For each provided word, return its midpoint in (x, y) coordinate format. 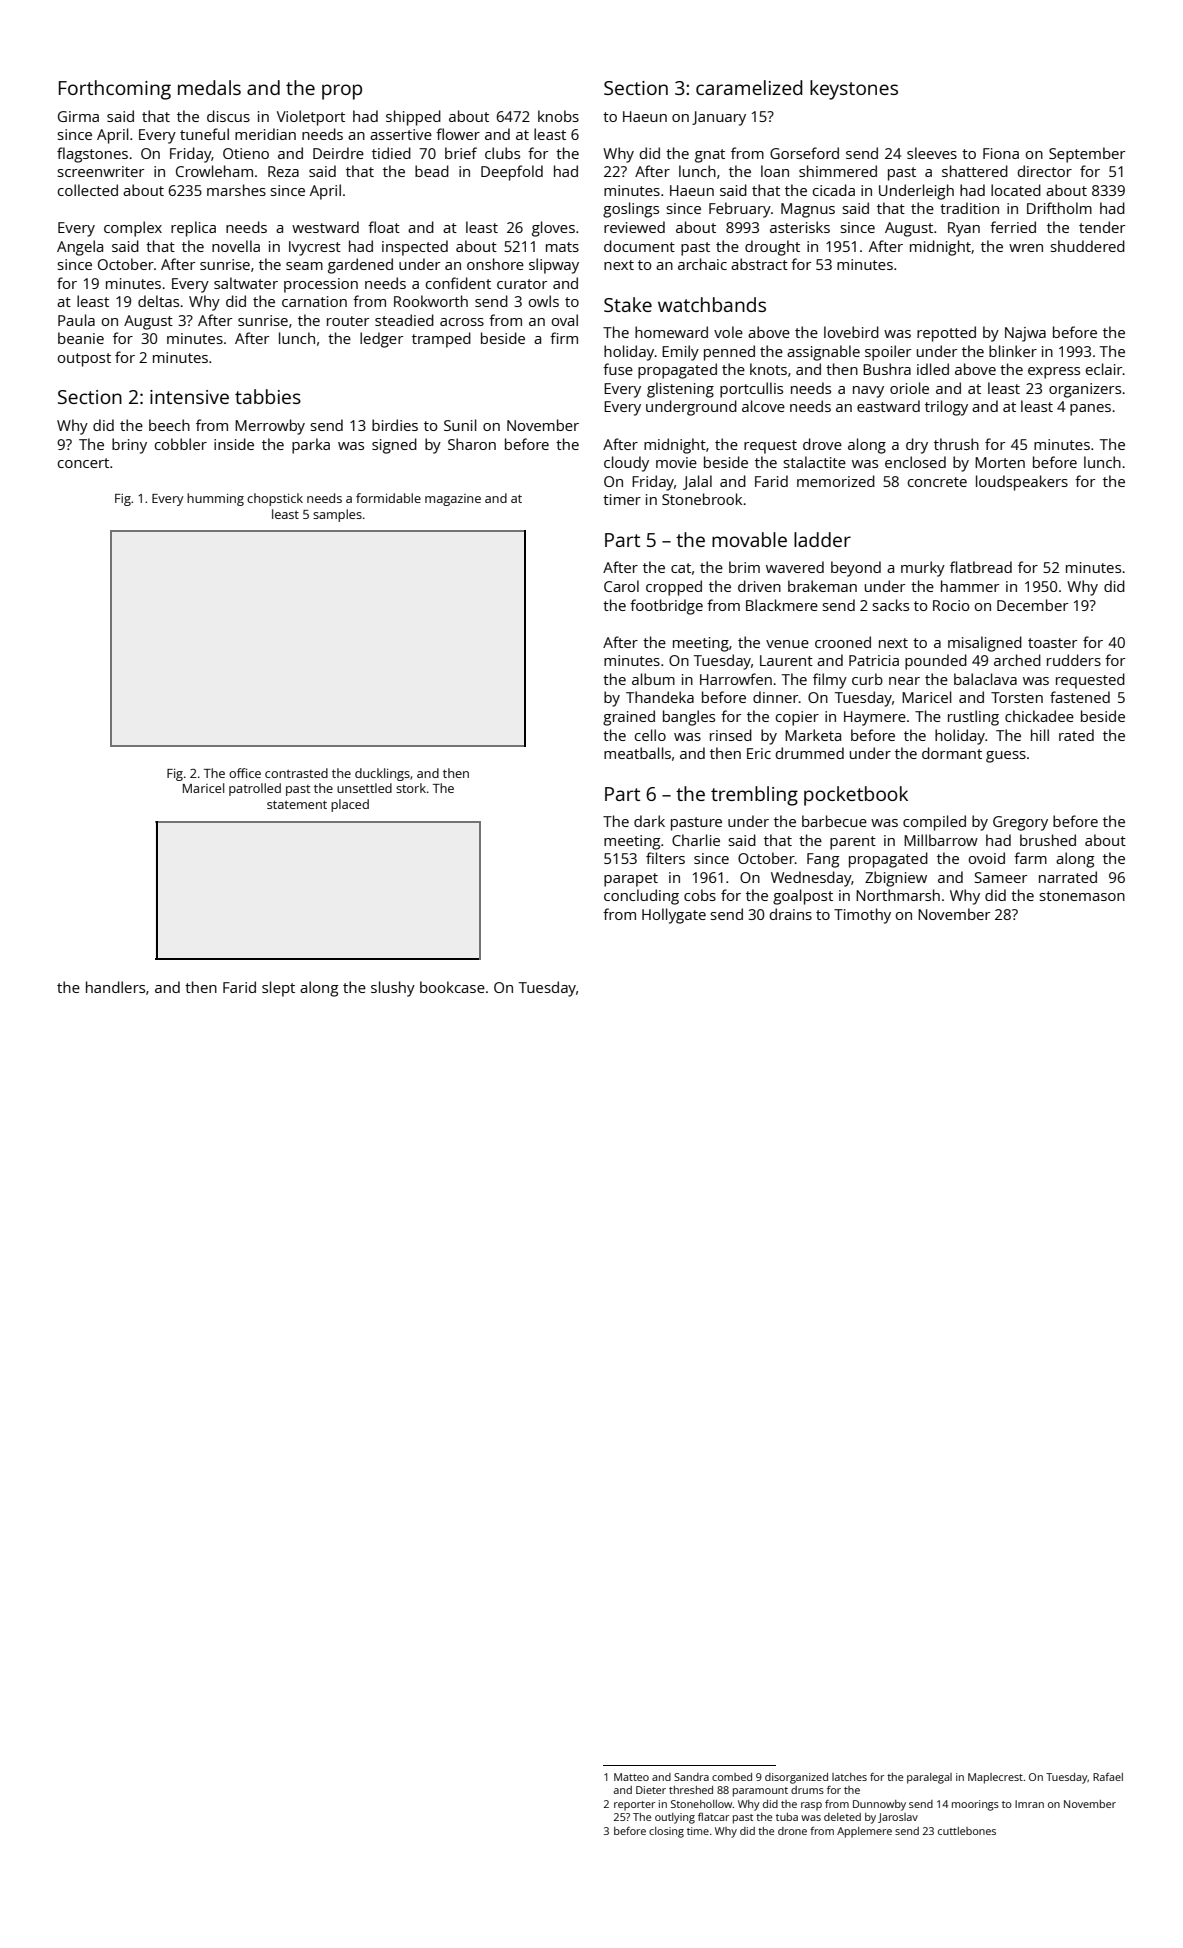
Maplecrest (995, 1778)
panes (1090, 410)
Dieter (651, 1790)
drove (822, 444)
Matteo (631, 1777)
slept (278, 989)
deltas (158, 301)
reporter (634, 1806)
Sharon (472, 444)
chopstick (275, 499)
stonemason (1082, 896)
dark (649, 821)
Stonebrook (702, 499)
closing (666, 1832)
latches (849, 1777)
